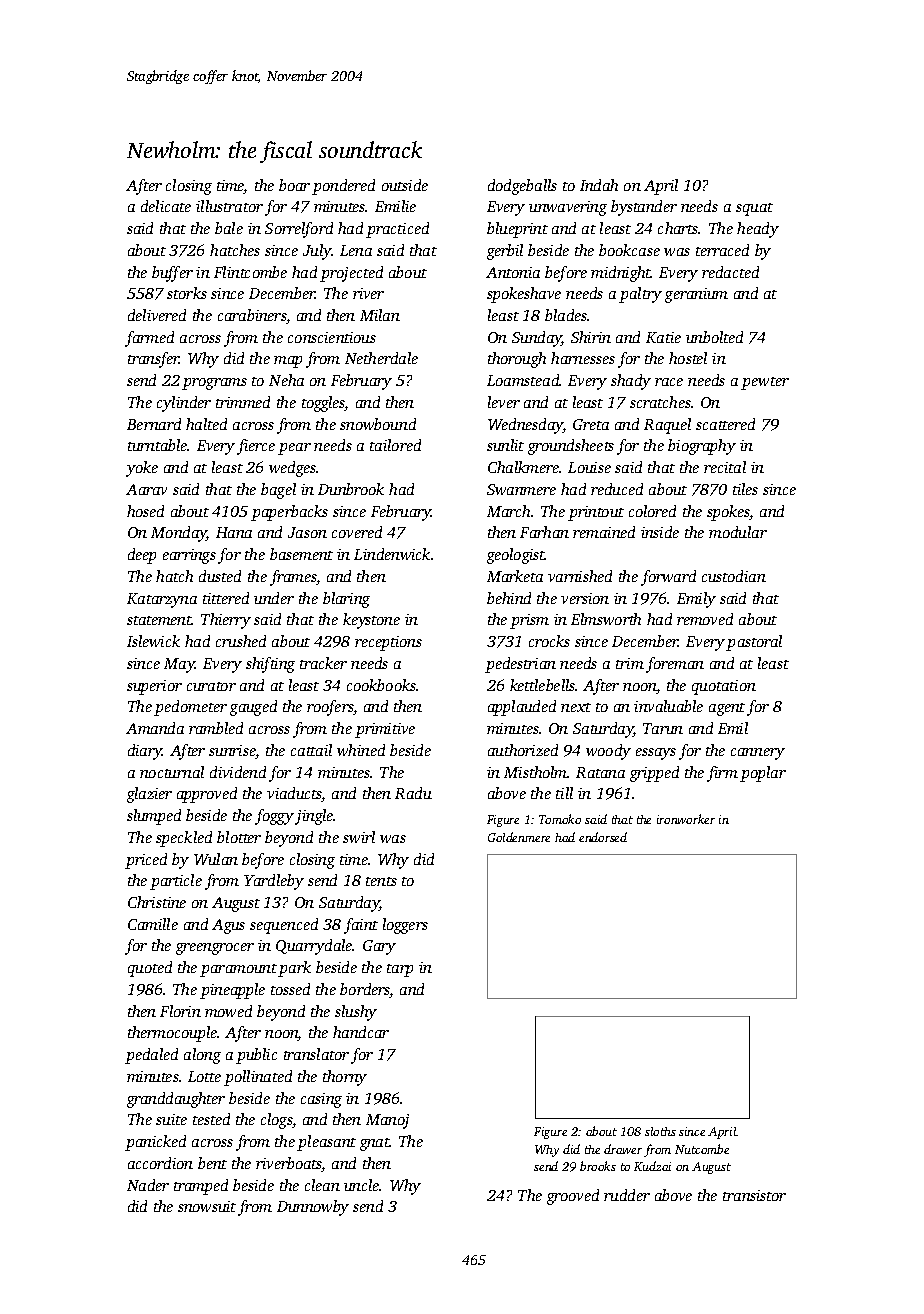 The width and height of the page is (924, 1314). I want to click on lever, so click(504, 402).
